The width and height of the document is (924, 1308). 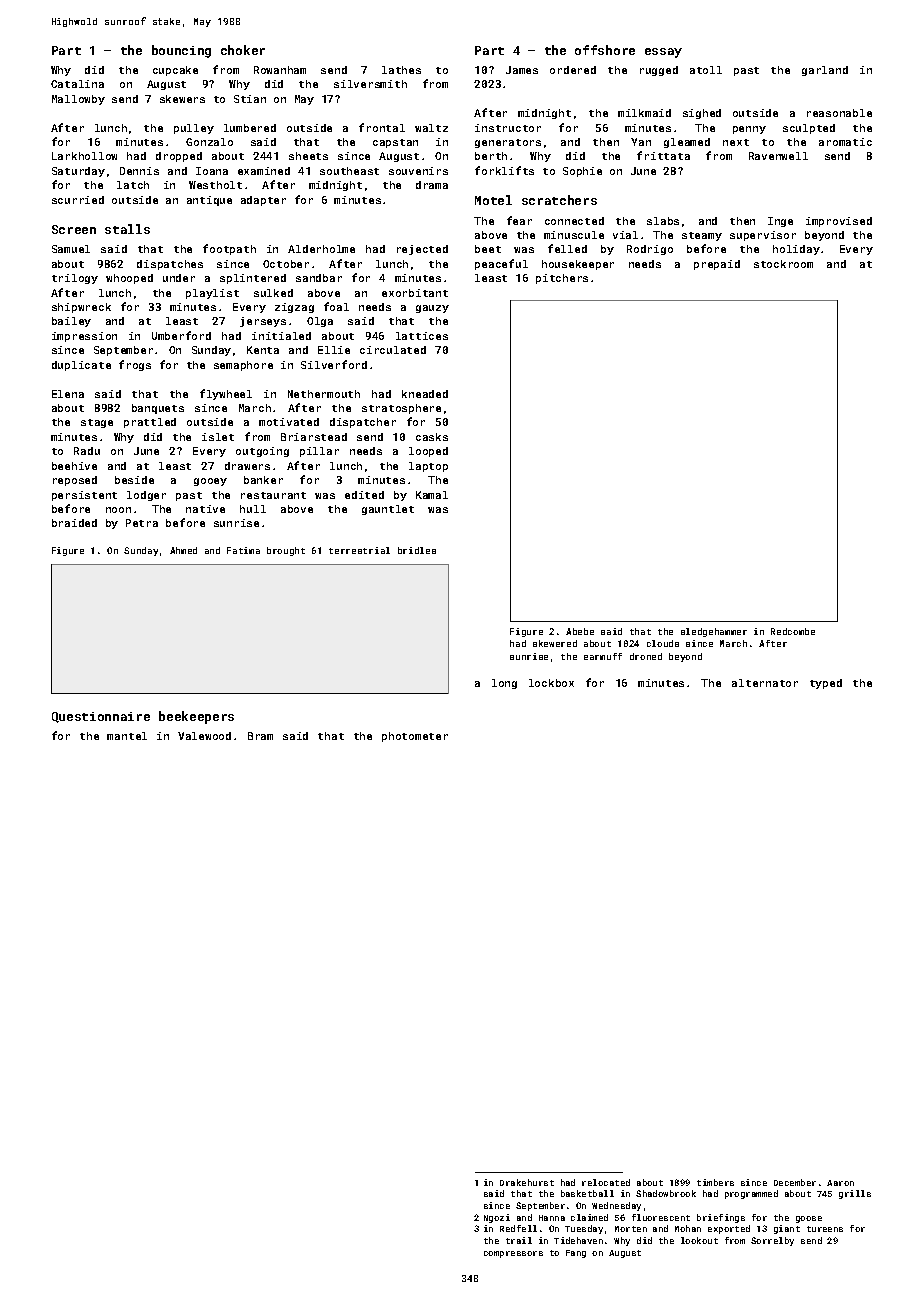 I want to click on Drakehurst, so click(x=527, y=1182).
